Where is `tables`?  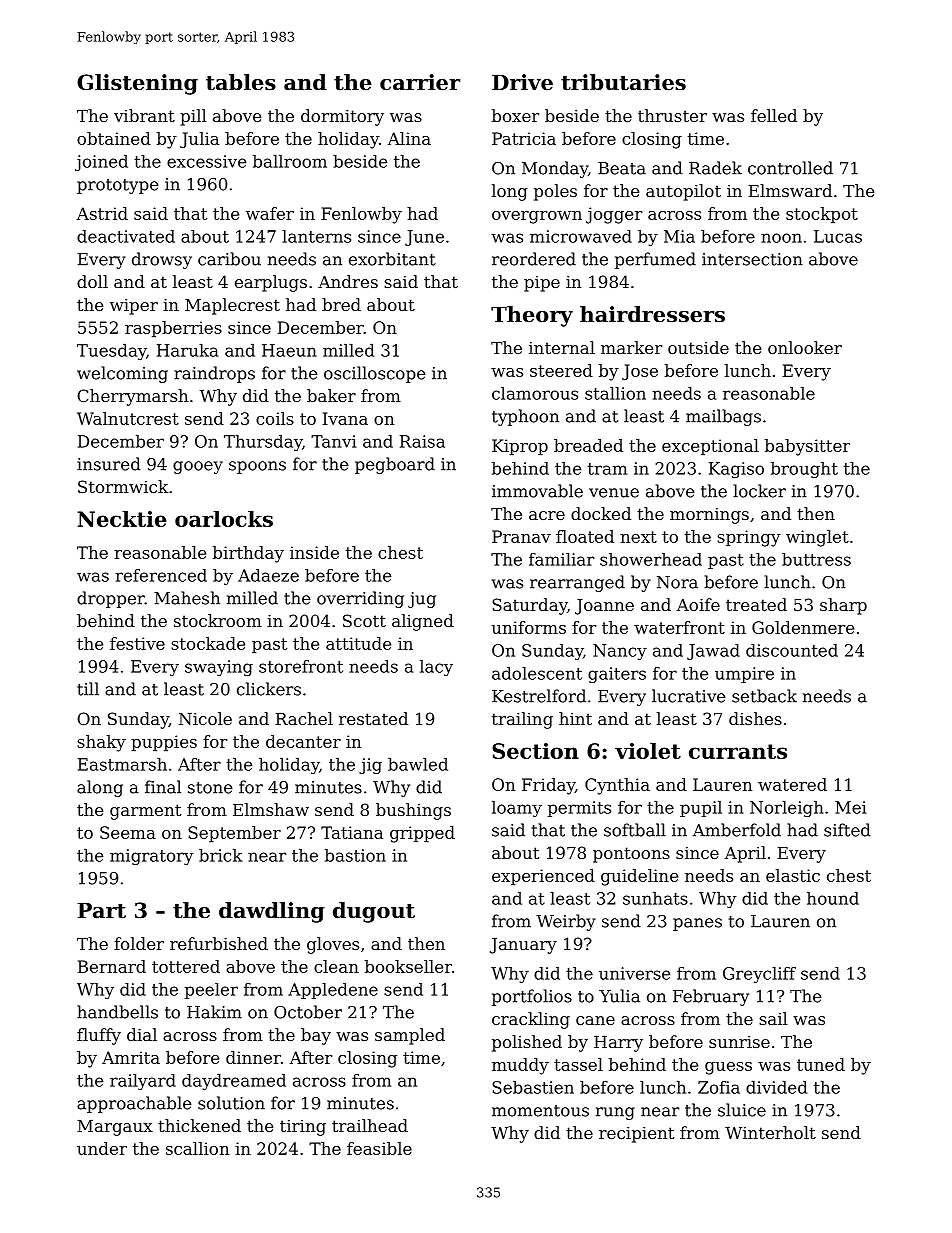
tables is located at coordinates (241, 82).
